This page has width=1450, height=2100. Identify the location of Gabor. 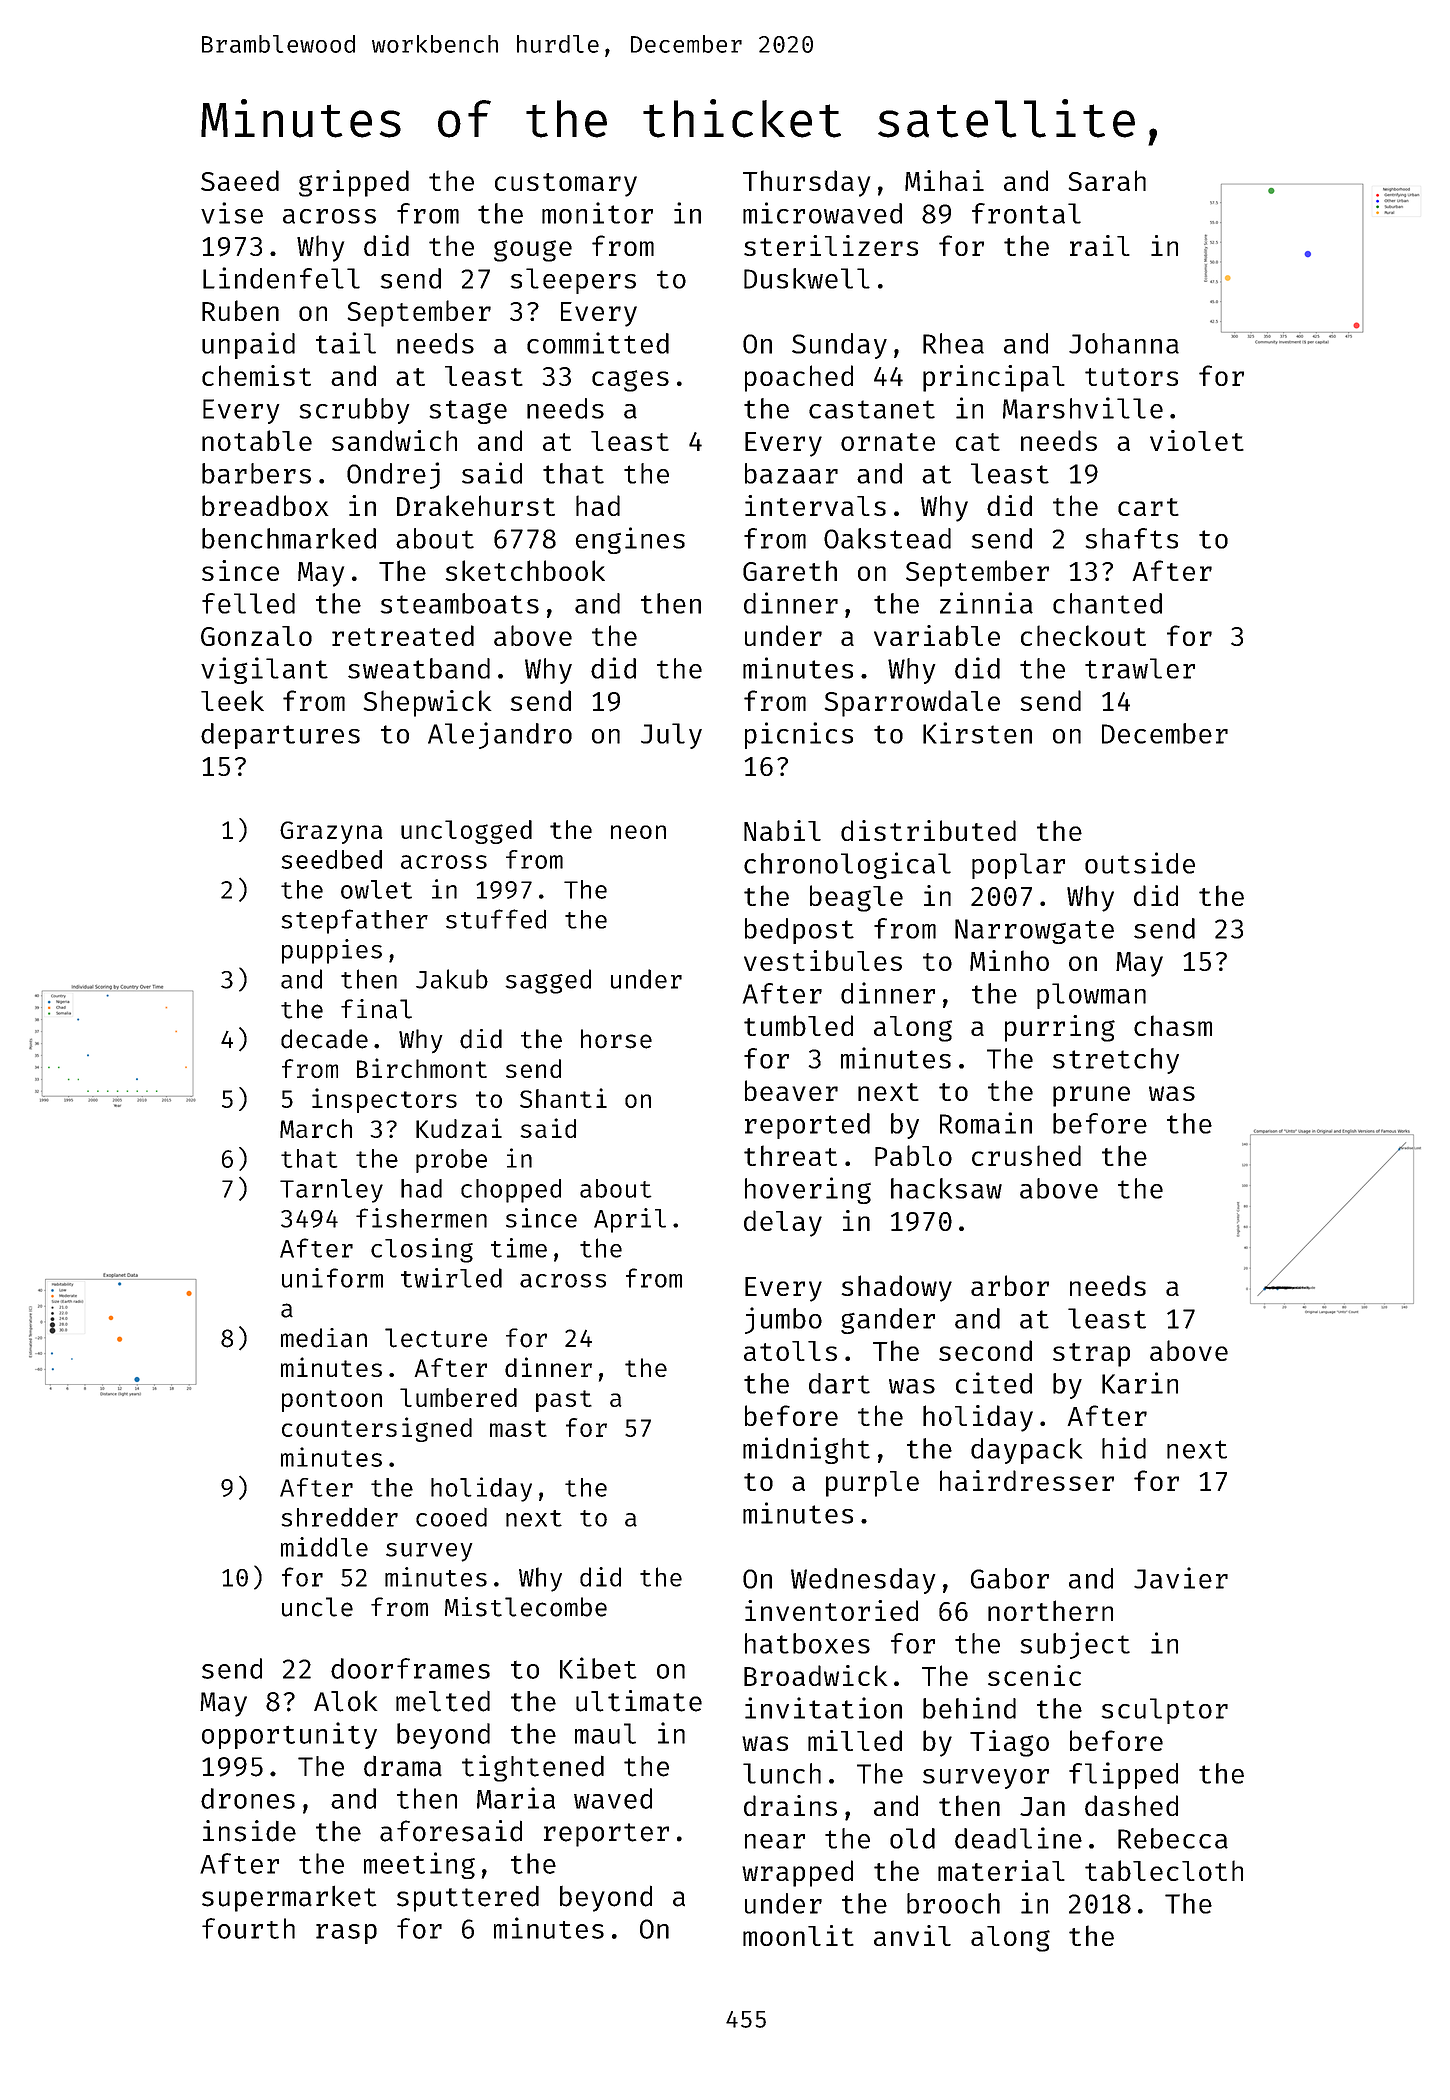
(1010, 1578).
